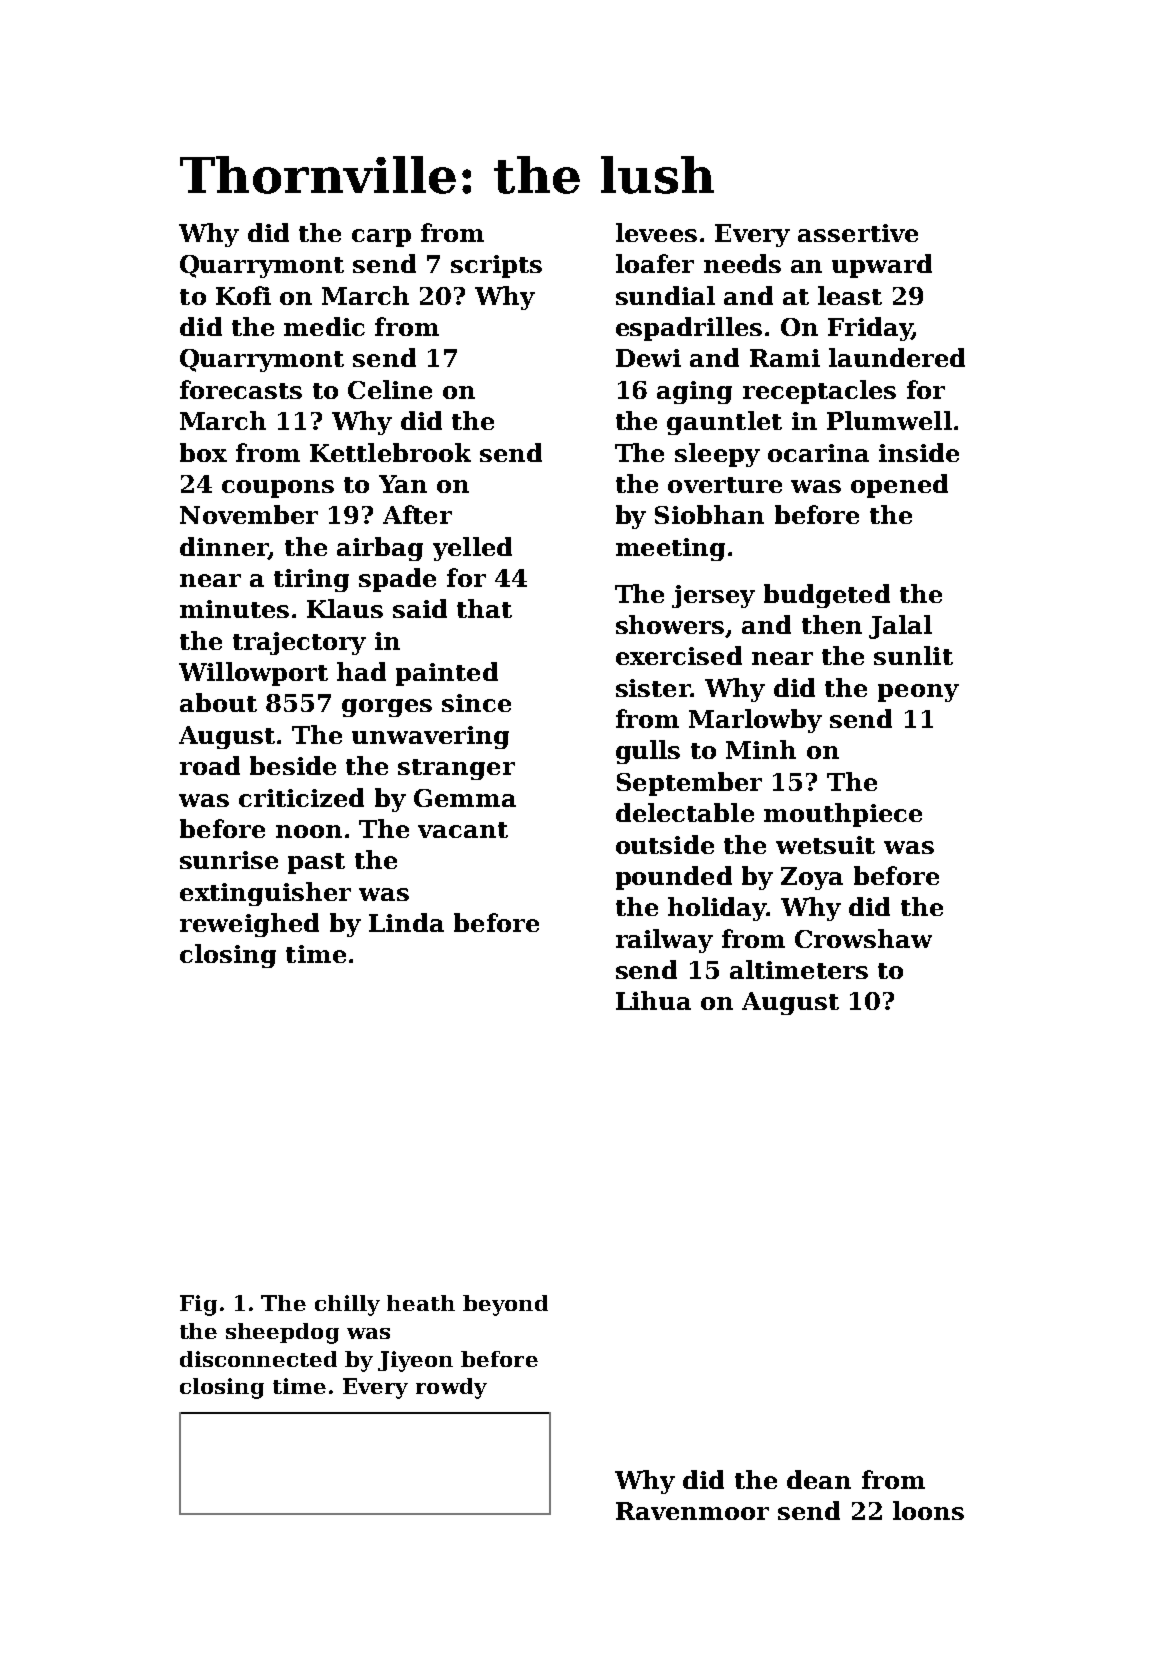 The height and width of the screenshot is (1654, 1165). Describe the element at coordinates (653, 1000) in the screenshot. I see `Lihua` at that location.
